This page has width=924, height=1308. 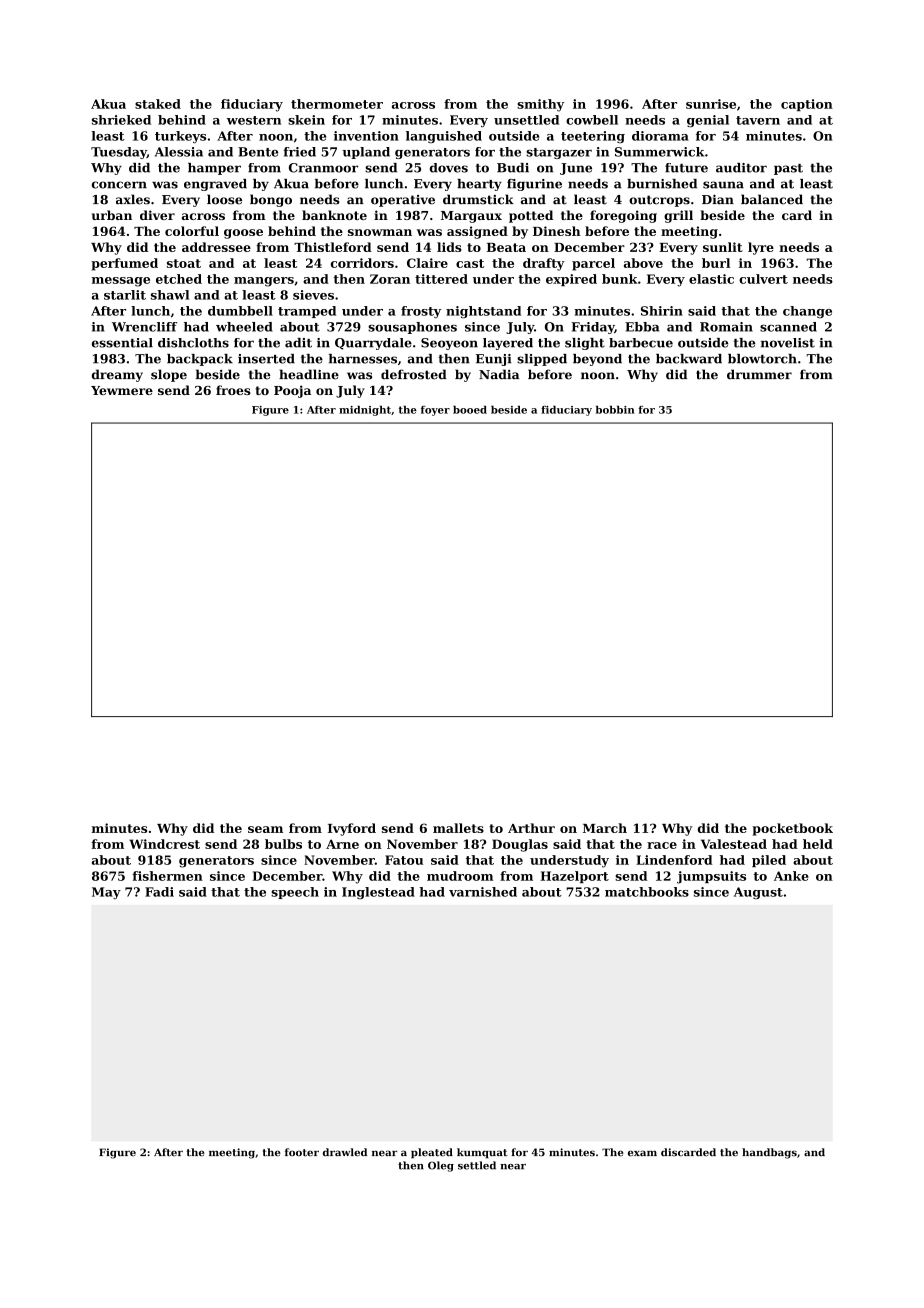 What do you see at coordinates (615, 410) in the page?
I see `bobbin` at bounding box center [615, 410].
